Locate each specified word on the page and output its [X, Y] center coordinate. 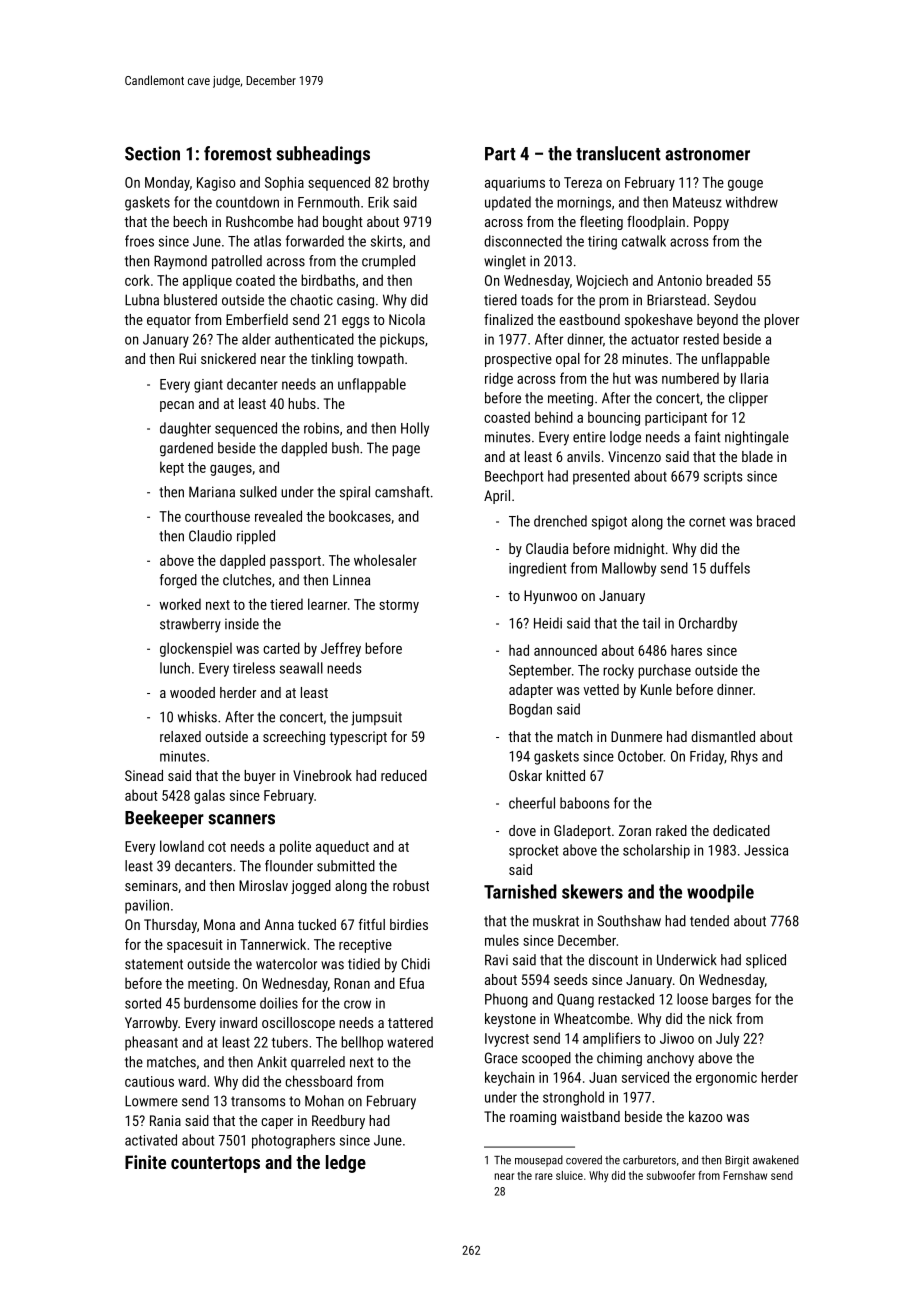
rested [701, 339]
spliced [766, 961]
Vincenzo [634, 456]
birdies [409, 924]
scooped [546, 1059]
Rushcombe [259, 221]
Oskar [525, 775]
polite [295, 847]
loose [692, 999]
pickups [402, 340]
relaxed [180, 736]
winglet [505, 262]
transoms [258, 1101]
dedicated [741, 830]
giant [208, 386]
